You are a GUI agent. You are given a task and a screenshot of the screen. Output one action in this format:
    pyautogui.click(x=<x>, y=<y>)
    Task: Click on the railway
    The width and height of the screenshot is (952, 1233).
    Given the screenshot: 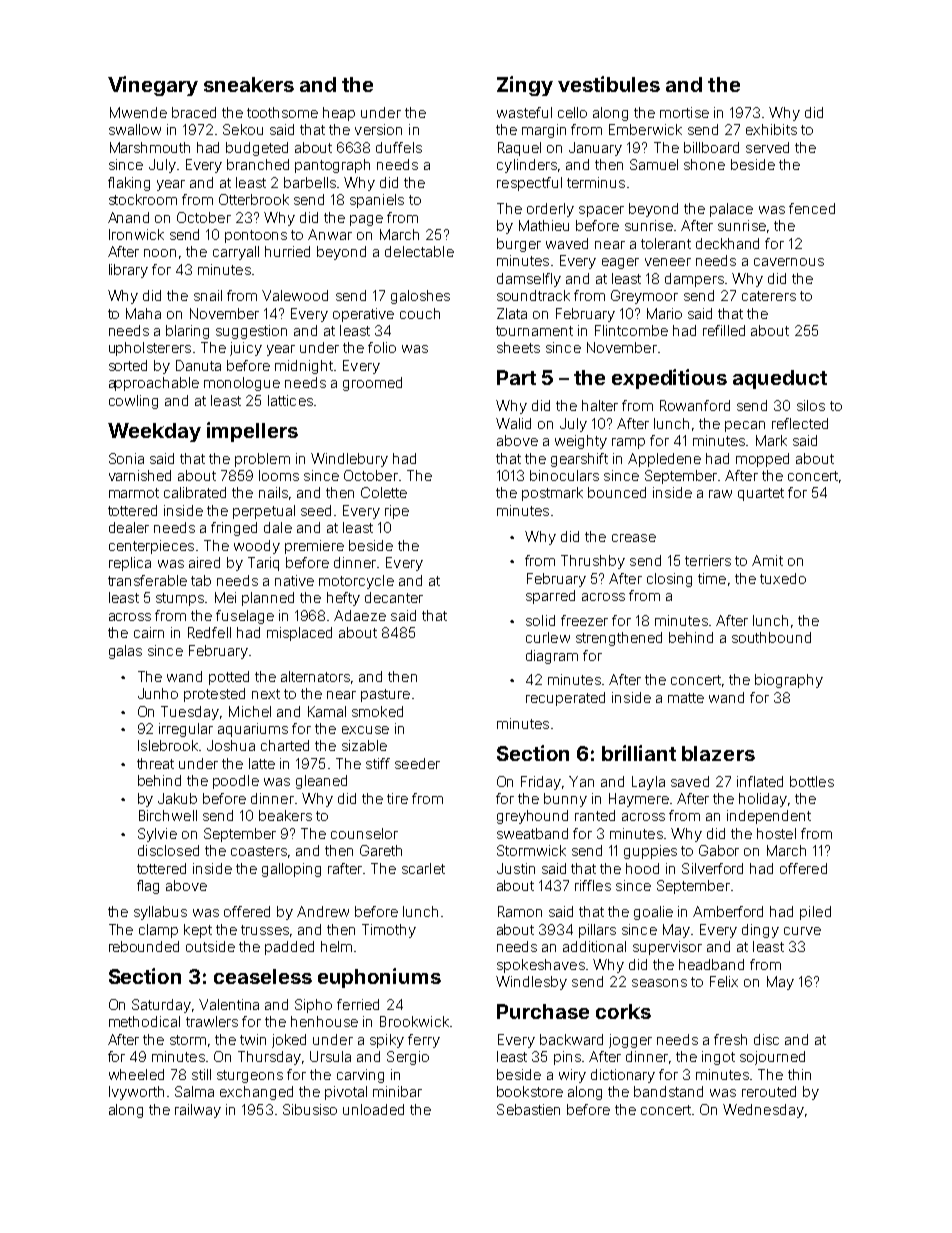 What is the action you would take?
    pyautogui.click(x=198, y=1111)
